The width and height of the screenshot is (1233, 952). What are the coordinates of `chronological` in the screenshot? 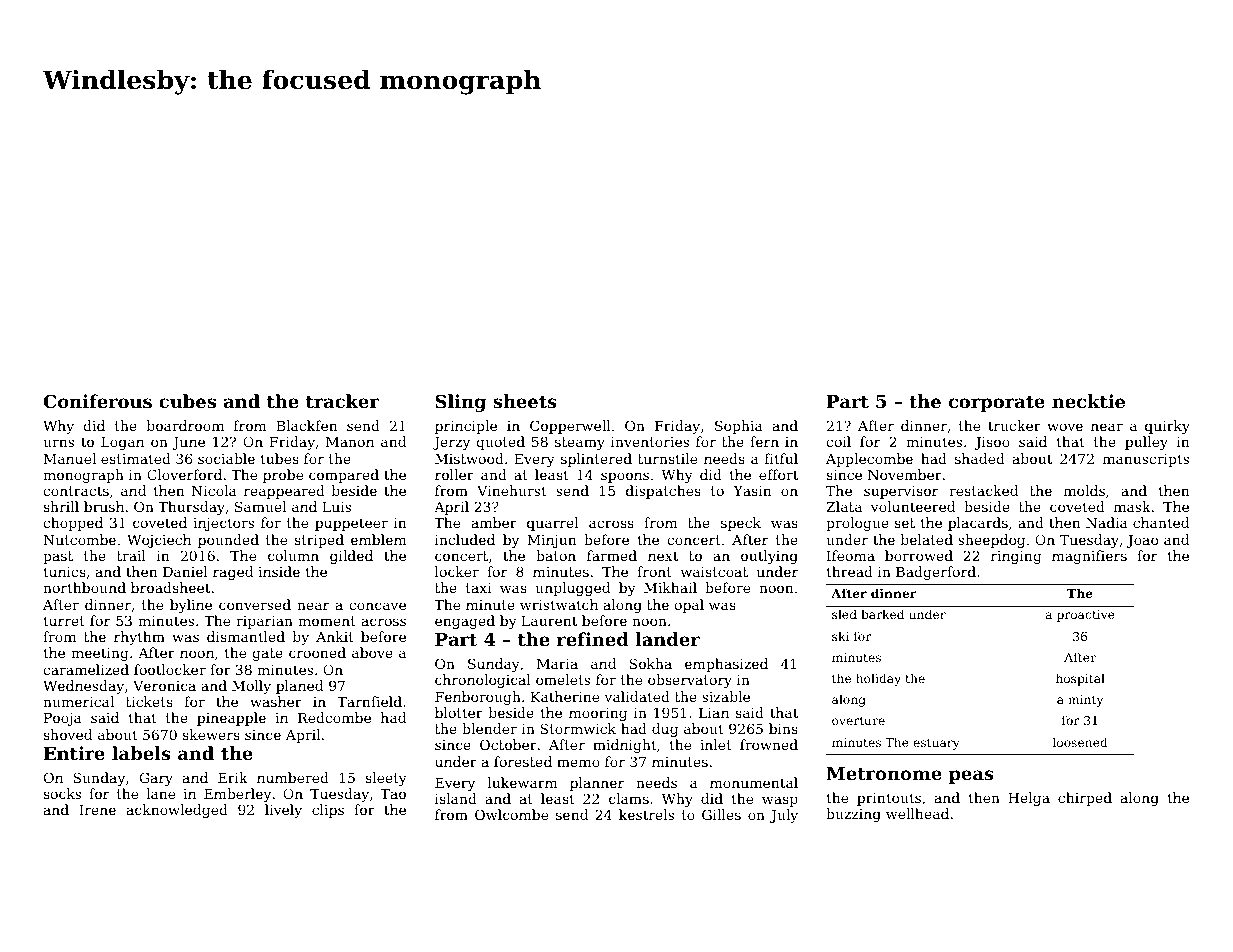 It's located at (483, 681).
